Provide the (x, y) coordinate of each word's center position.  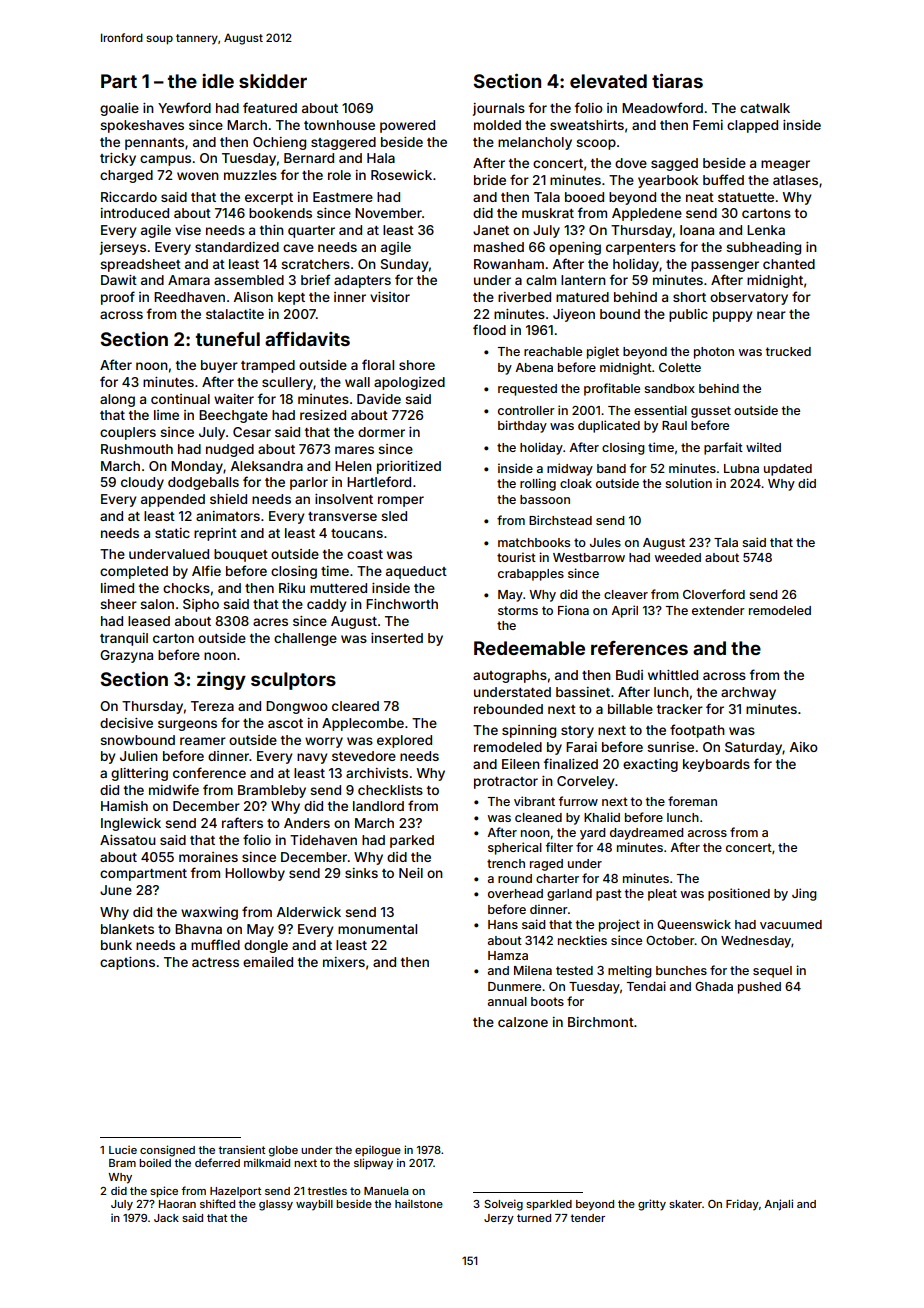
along (117, 400)
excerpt (269, 199)
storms (518, 610)
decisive (126, 723)
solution (688, 483)
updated (788, 470)
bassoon (545, 499)
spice (164, 1192)
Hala (381, 158)
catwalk (765, 108)
